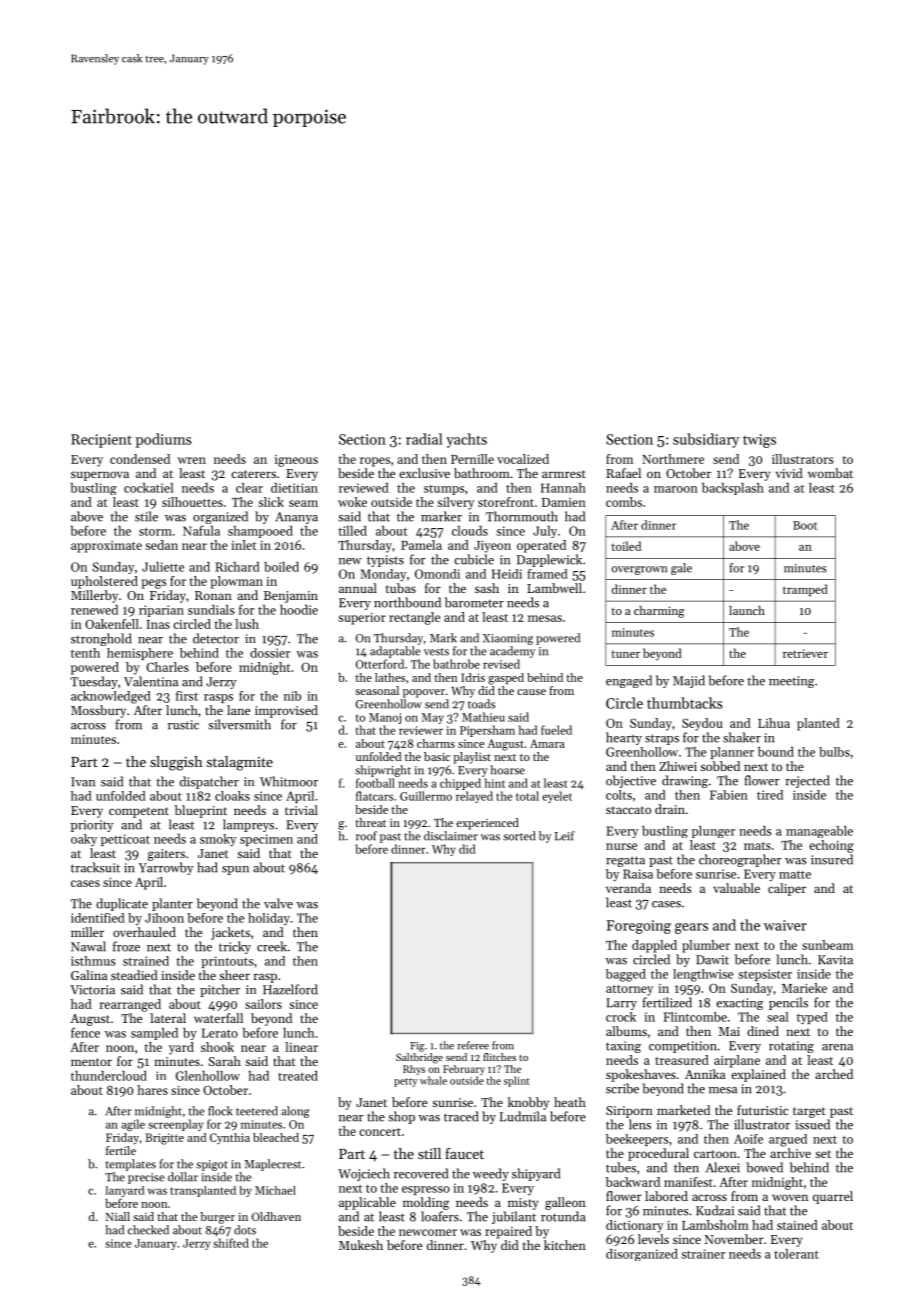 The image size is (924, 1308). What do you see at coordinates (148, 1230) in the screenshot?
I see `checked` at bounding box center [148, 1230].
